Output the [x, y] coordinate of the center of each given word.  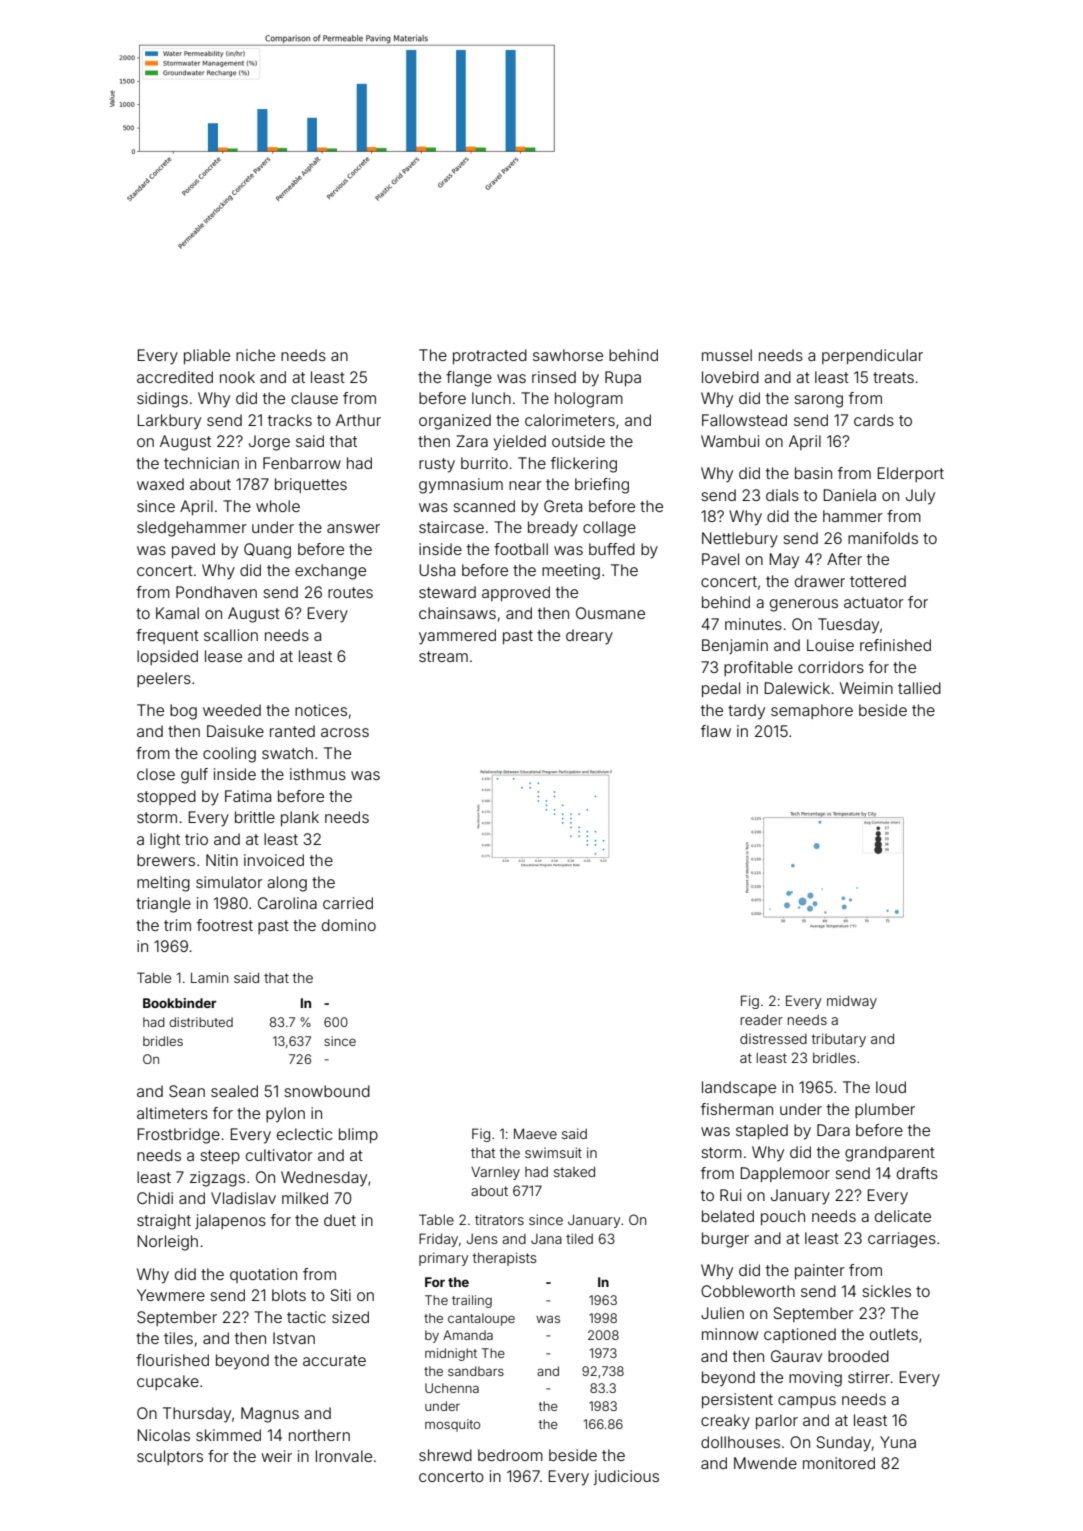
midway [852, 1002]
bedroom [510, 1455]
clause [314, 398]
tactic [306, 1317]
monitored [839, 1463]
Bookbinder [179, 1003]
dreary [589, 637]
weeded [232, 710]
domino [349, 925]
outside [578, 441]
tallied [919, 688]
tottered [878, 581]
